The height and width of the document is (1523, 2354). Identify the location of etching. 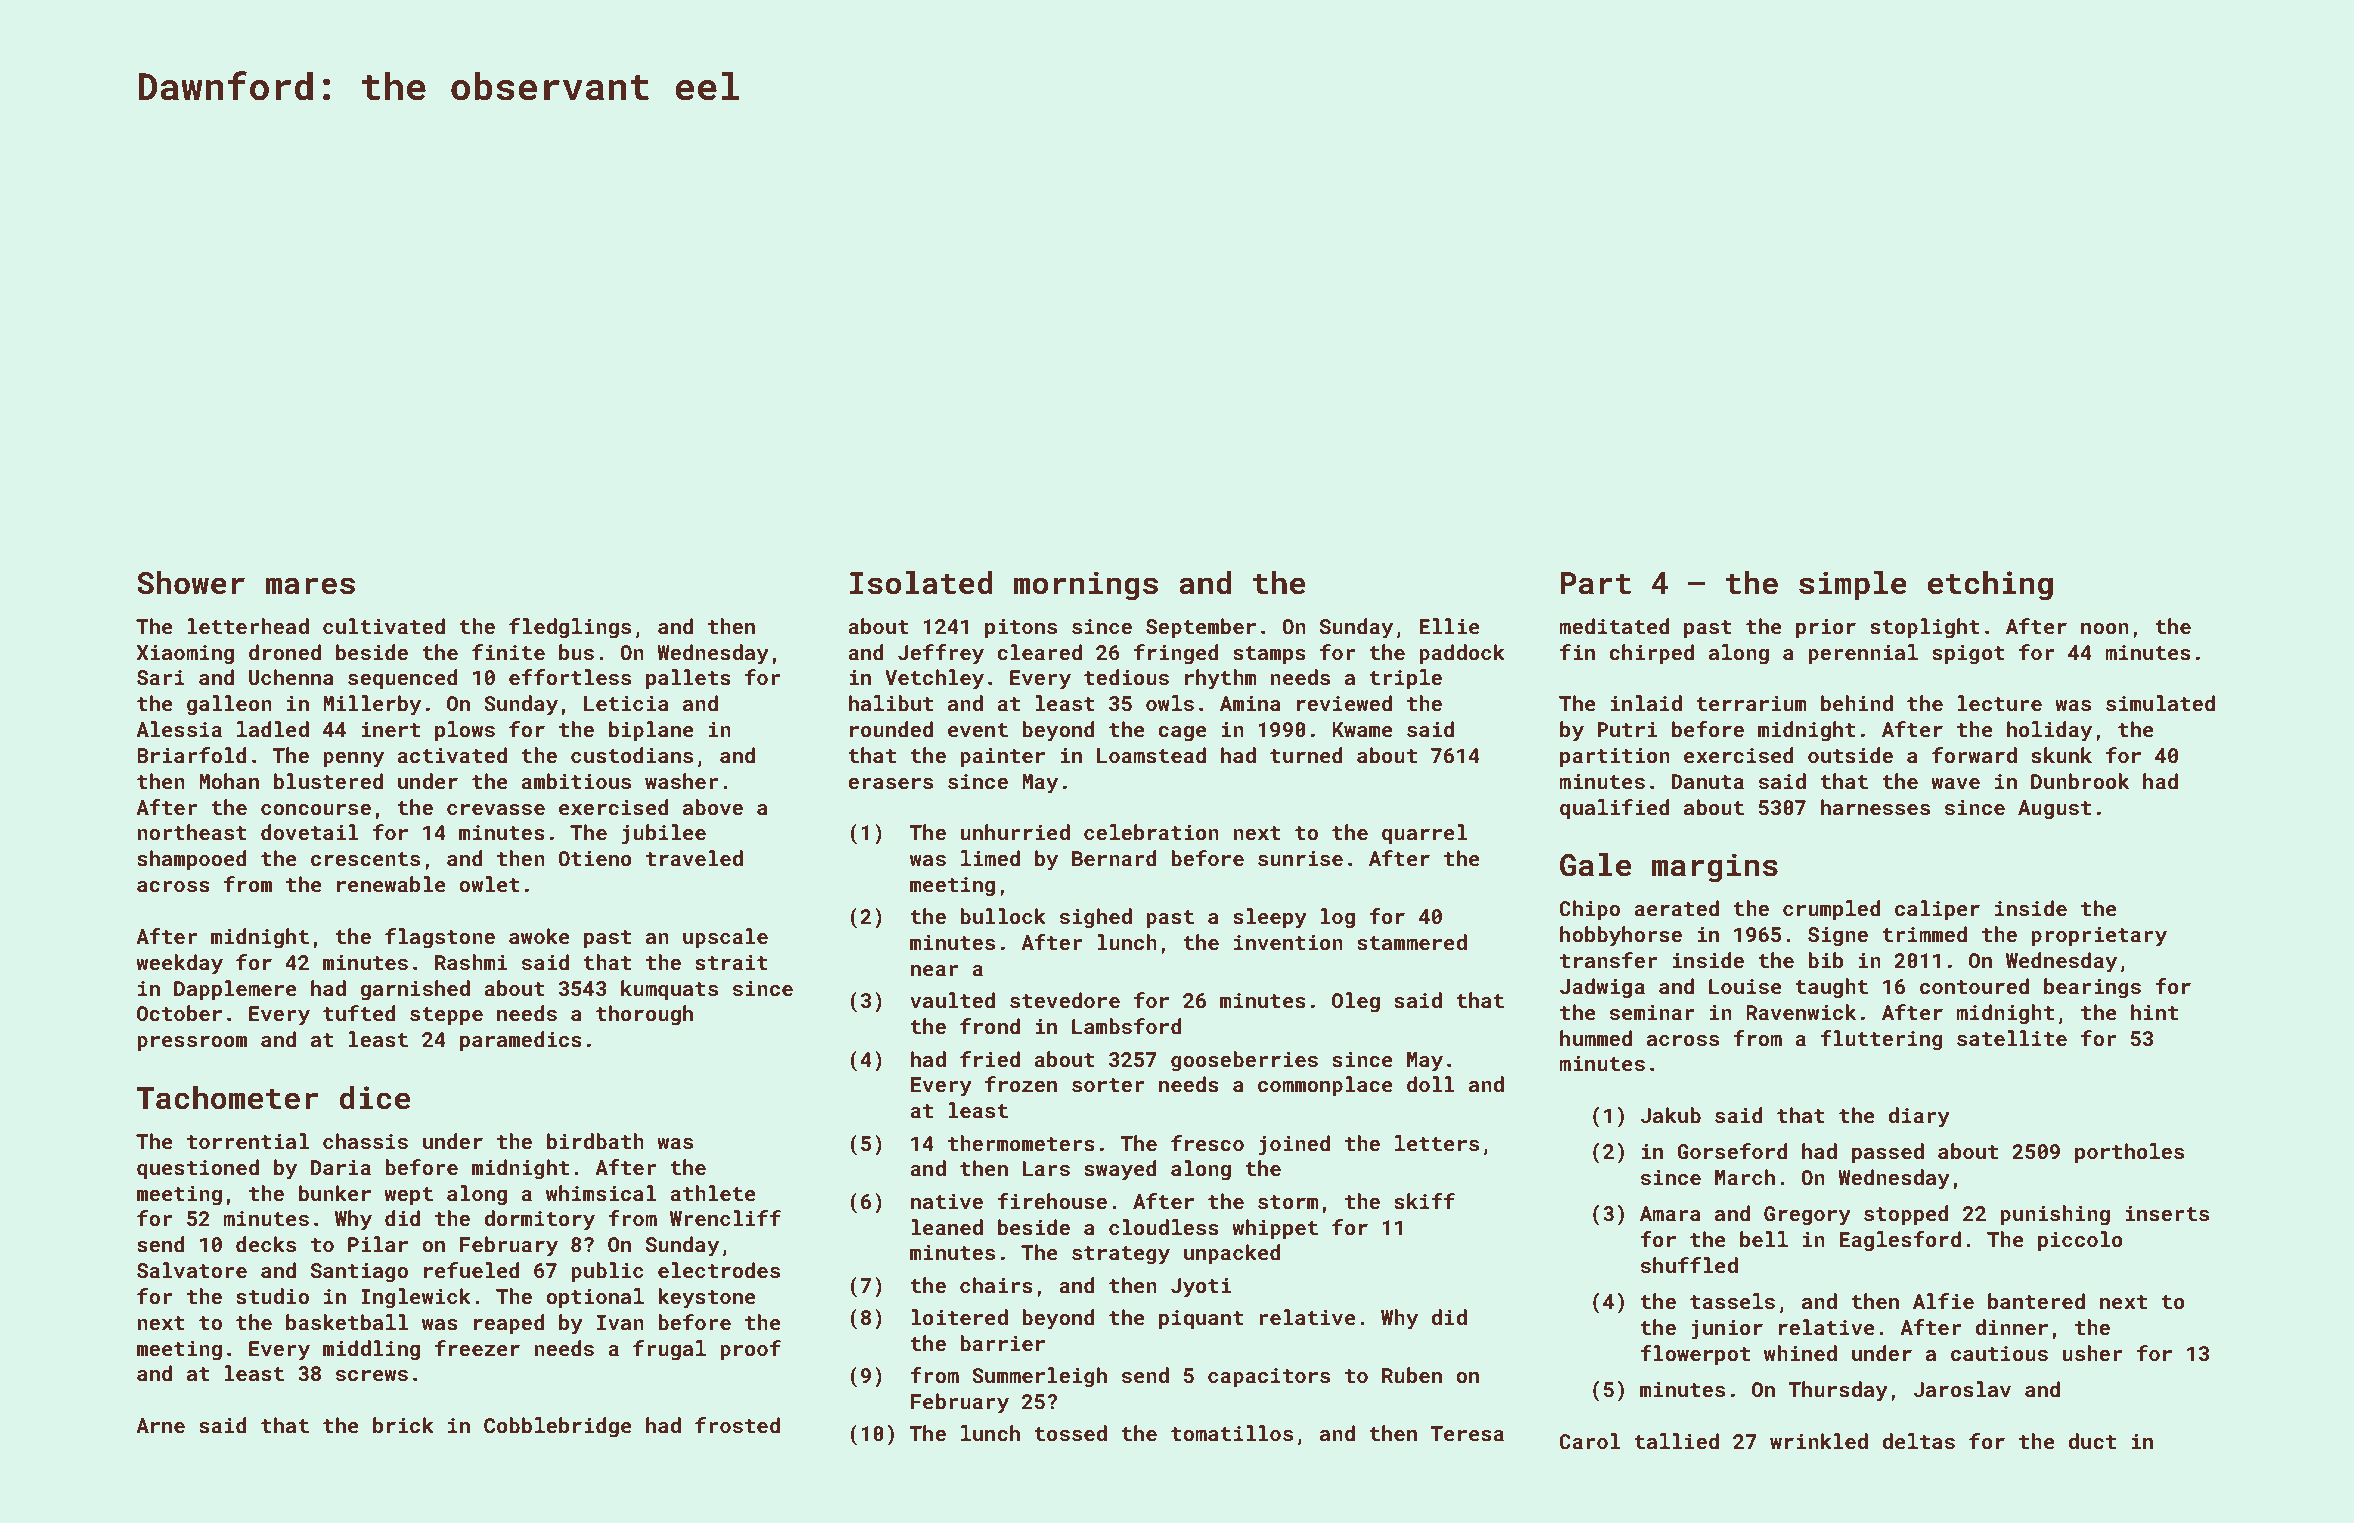
(1990, 586).
